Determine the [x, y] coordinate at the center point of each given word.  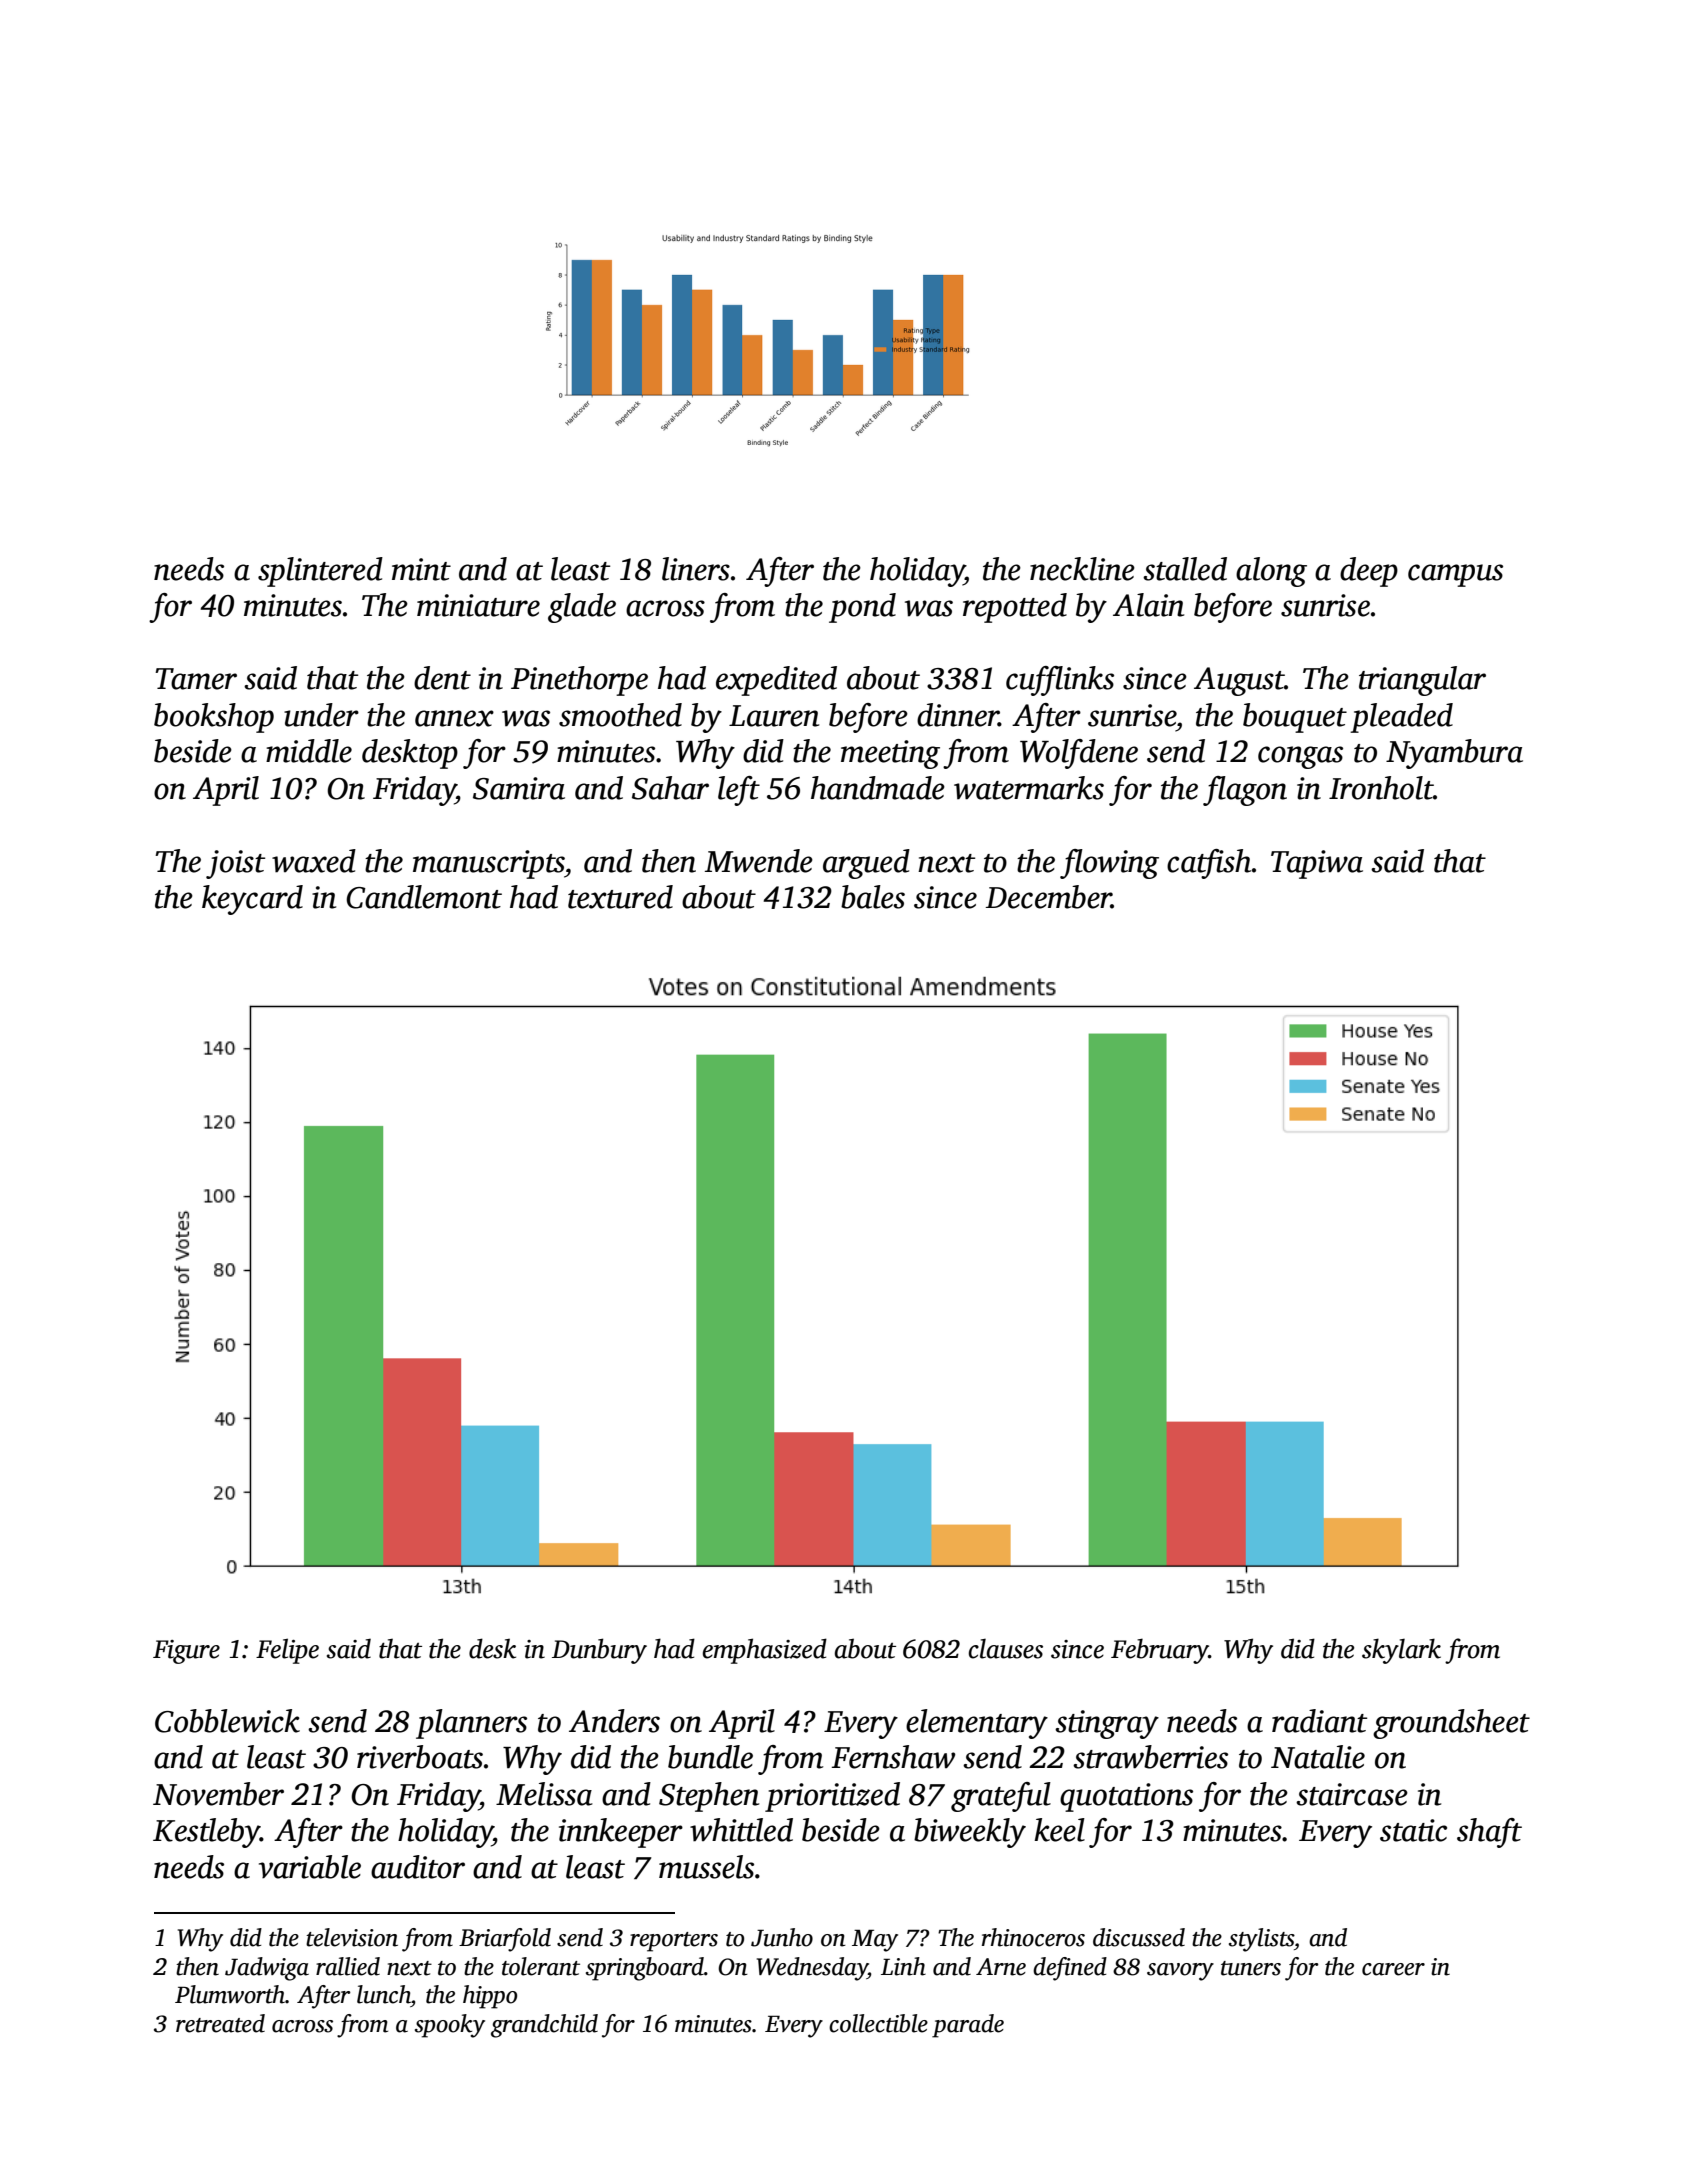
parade [968, 2026]
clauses [1006, 1649]
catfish [1209, 864]
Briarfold [505, 1940]
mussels [706, 1867]
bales [873, 897]
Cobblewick [227, 1721]
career [1393, 1969]
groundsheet [1451, 1724]
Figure [186, 1652]
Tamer [196, 679]
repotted [1015, 608]
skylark [1401, 1651]
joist [235, 864]
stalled [1185, 569]
